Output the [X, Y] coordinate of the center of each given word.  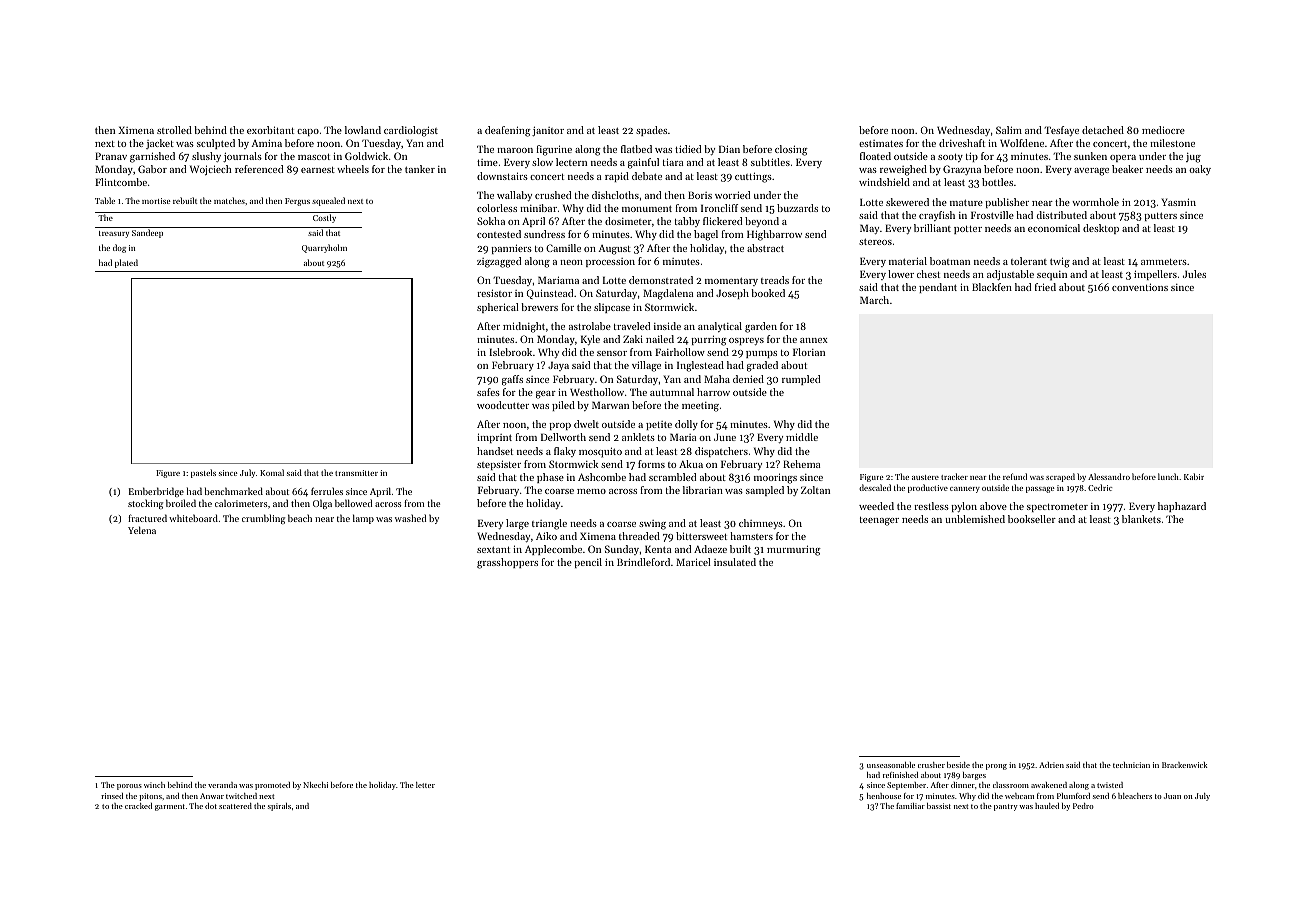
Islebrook [510, 352]
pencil [588, 563]
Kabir [1194, 476]
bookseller [1032, 519]
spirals [279, 807]
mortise [156, 201]
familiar [910, 806]
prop [560, 426]
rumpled [801, 380]
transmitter [356, 473]
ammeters [1164, 262]
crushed [553, 195]
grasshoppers [507, 563]
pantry [1006, 807]
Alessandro [1109, 476]
